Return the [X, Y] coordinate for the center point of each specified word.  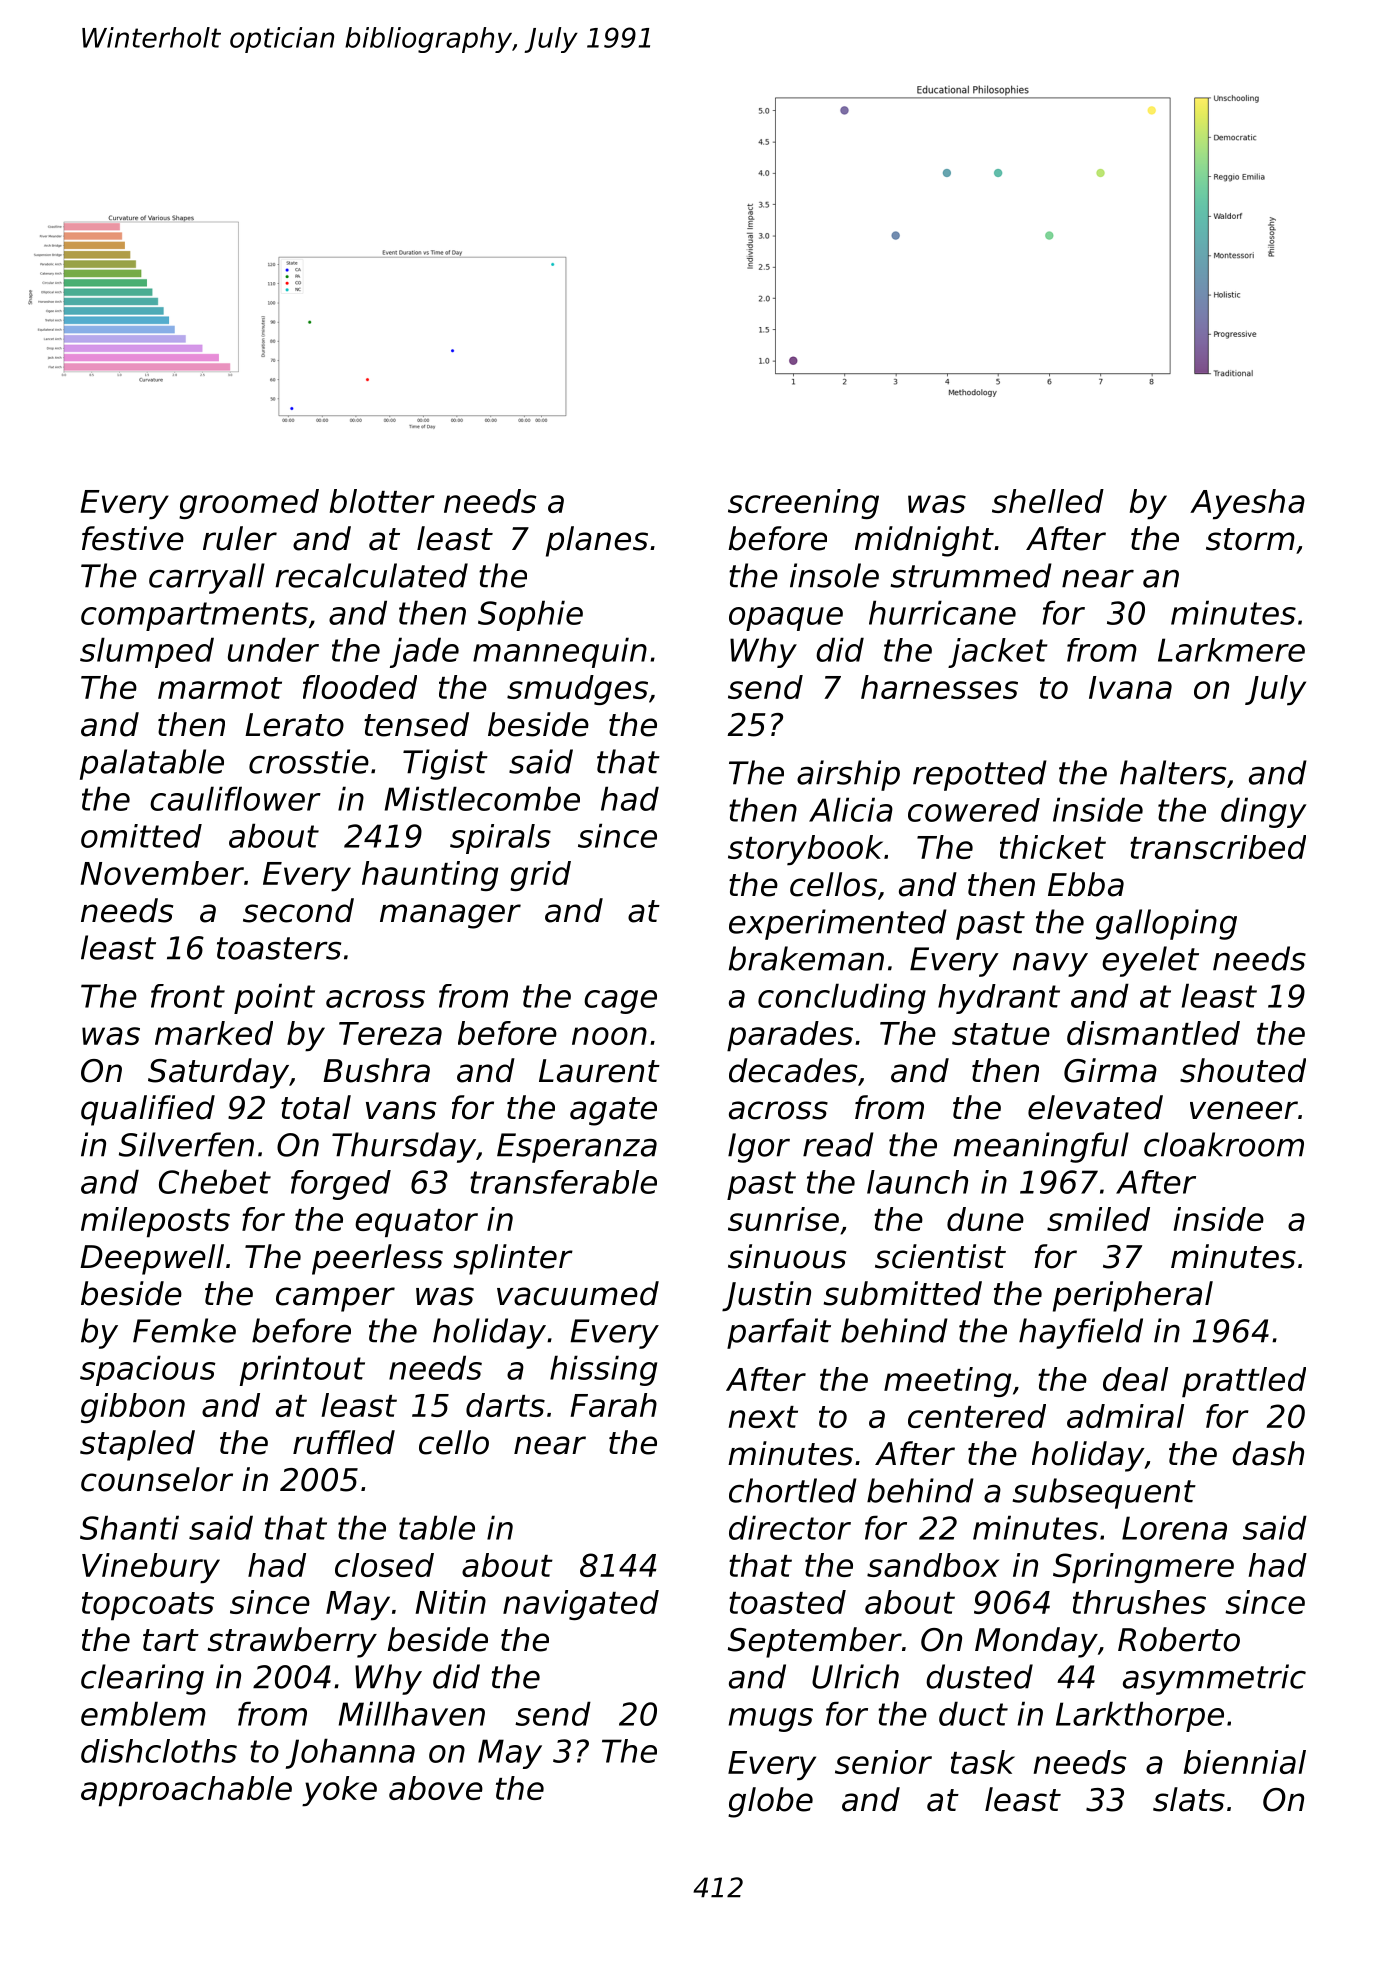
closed [384, 1565]
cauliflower [235, 798]
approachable [186, 1791]
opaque [786, 619]
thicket [1053, 847]
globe [770, 1802]
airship [848, 775]
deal [1135, 1379]
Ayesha [1247, 504]
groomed [249, 504]
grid [540, 876]
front [188, 996]
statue [1001, 1034]
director [790, 1527]
